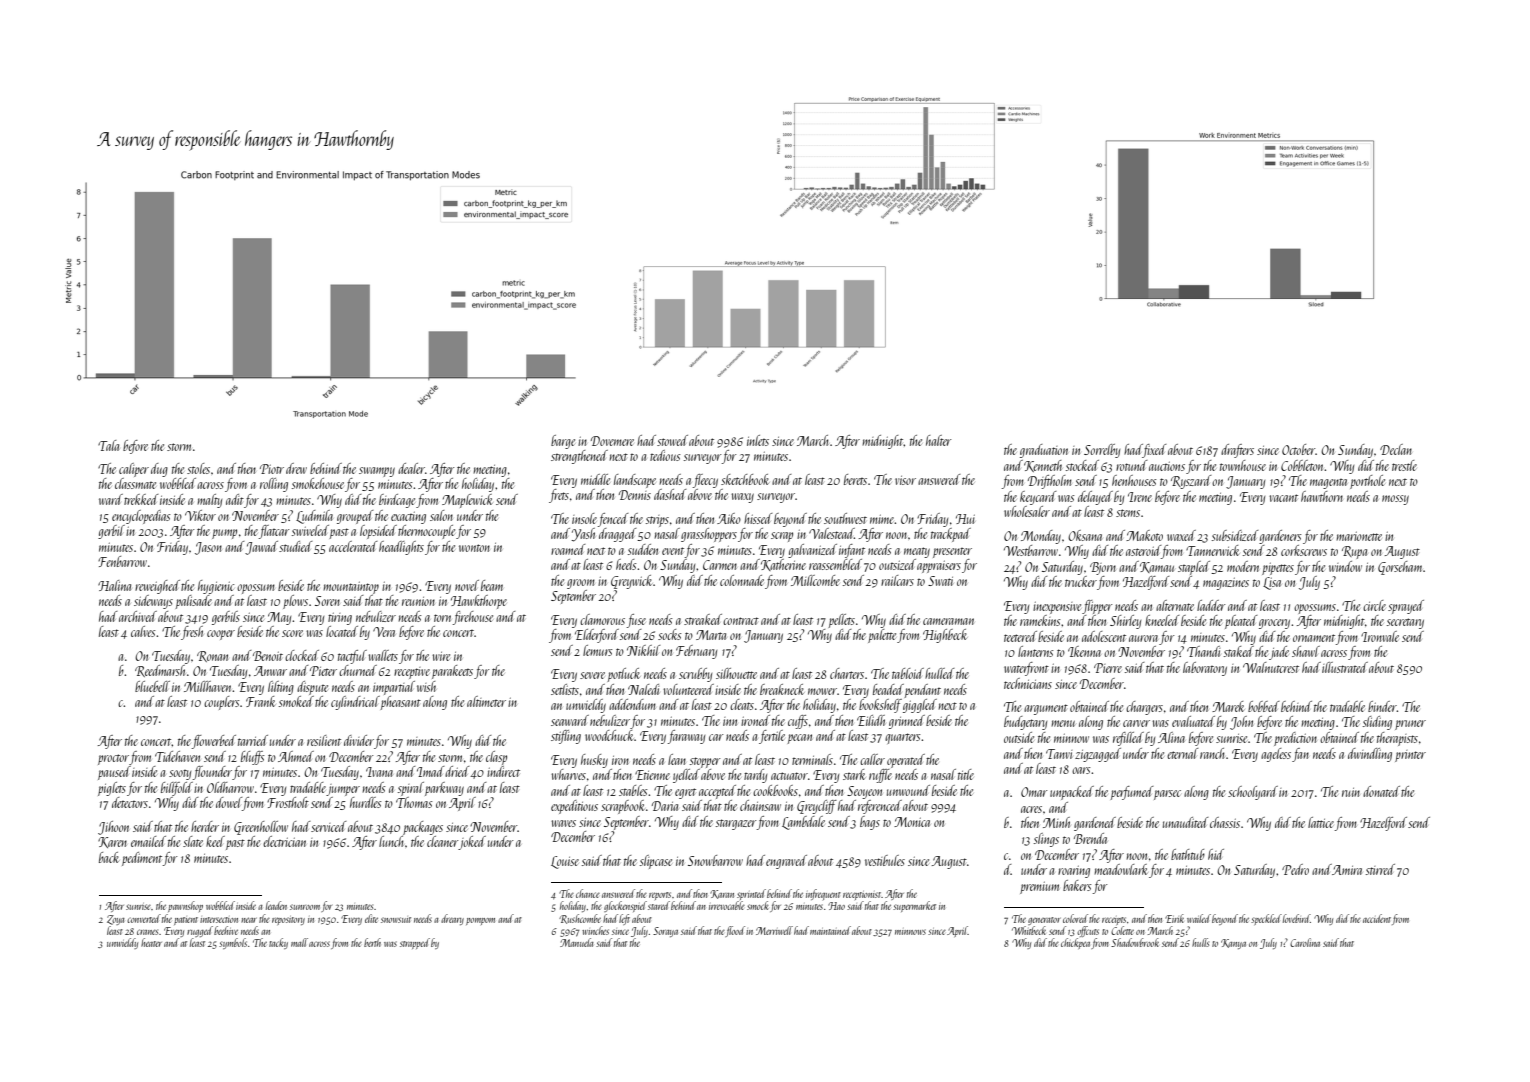 The height and width of the screenshot is (1082, 1530). I want to click on binder, so click(1382, 706).
